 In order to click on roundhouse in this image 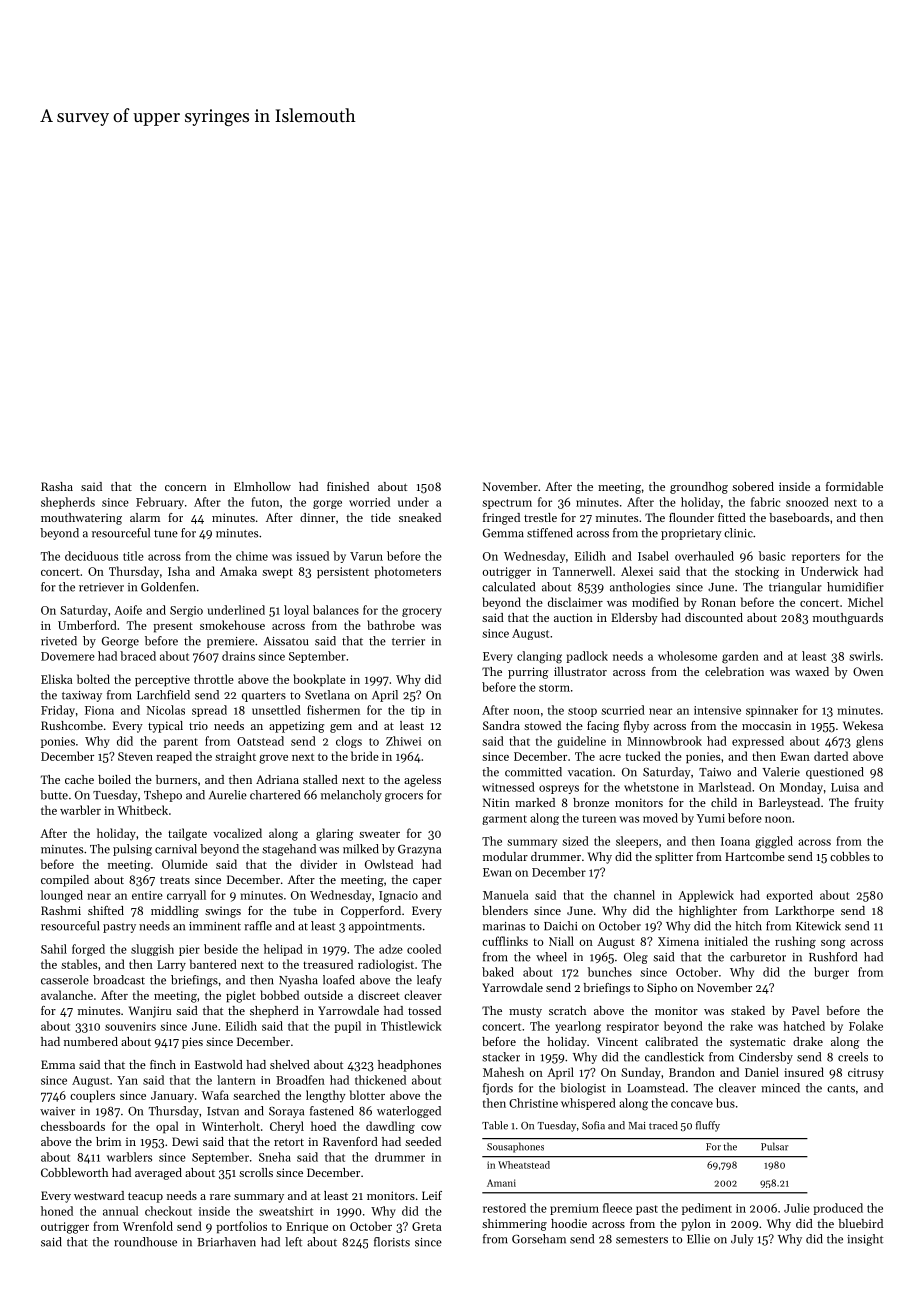, I will do `click(145, 1242)`.
